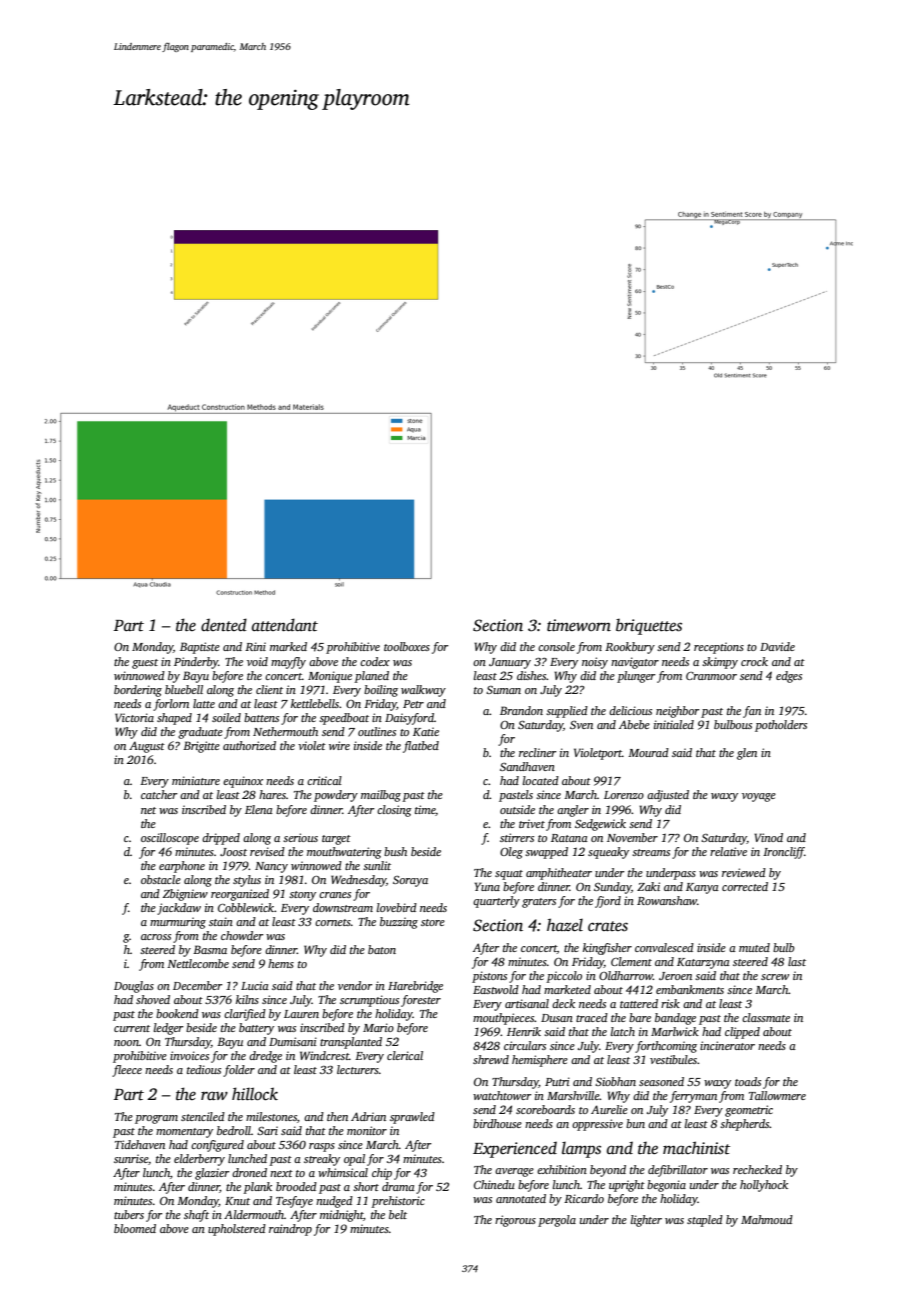  Describe the element at coordinates (367, 1130) in the document. I see `monitor` at that location.
